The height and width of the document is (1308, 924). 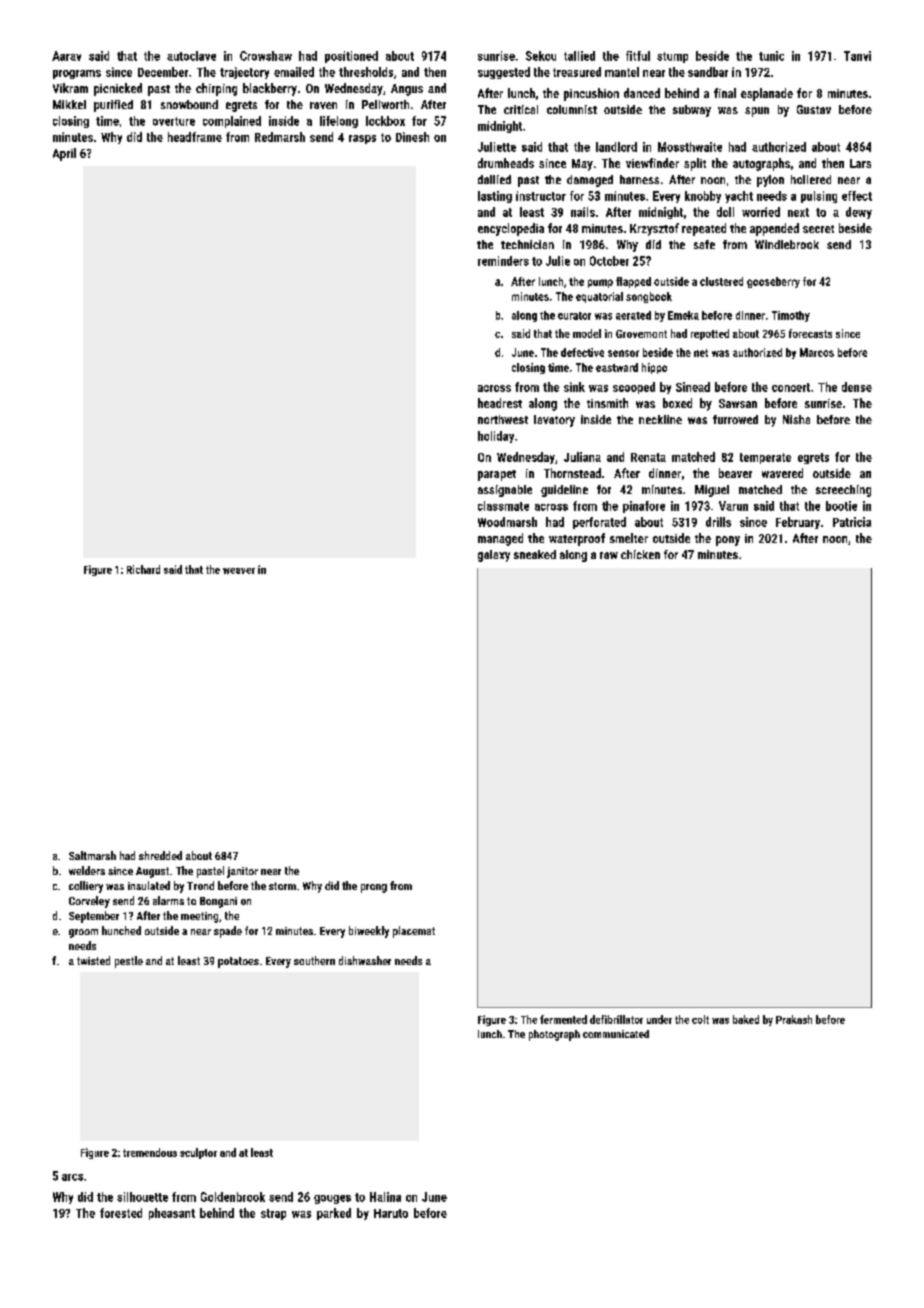 I want to click on pheasant, so click(x=172, y=1214).
